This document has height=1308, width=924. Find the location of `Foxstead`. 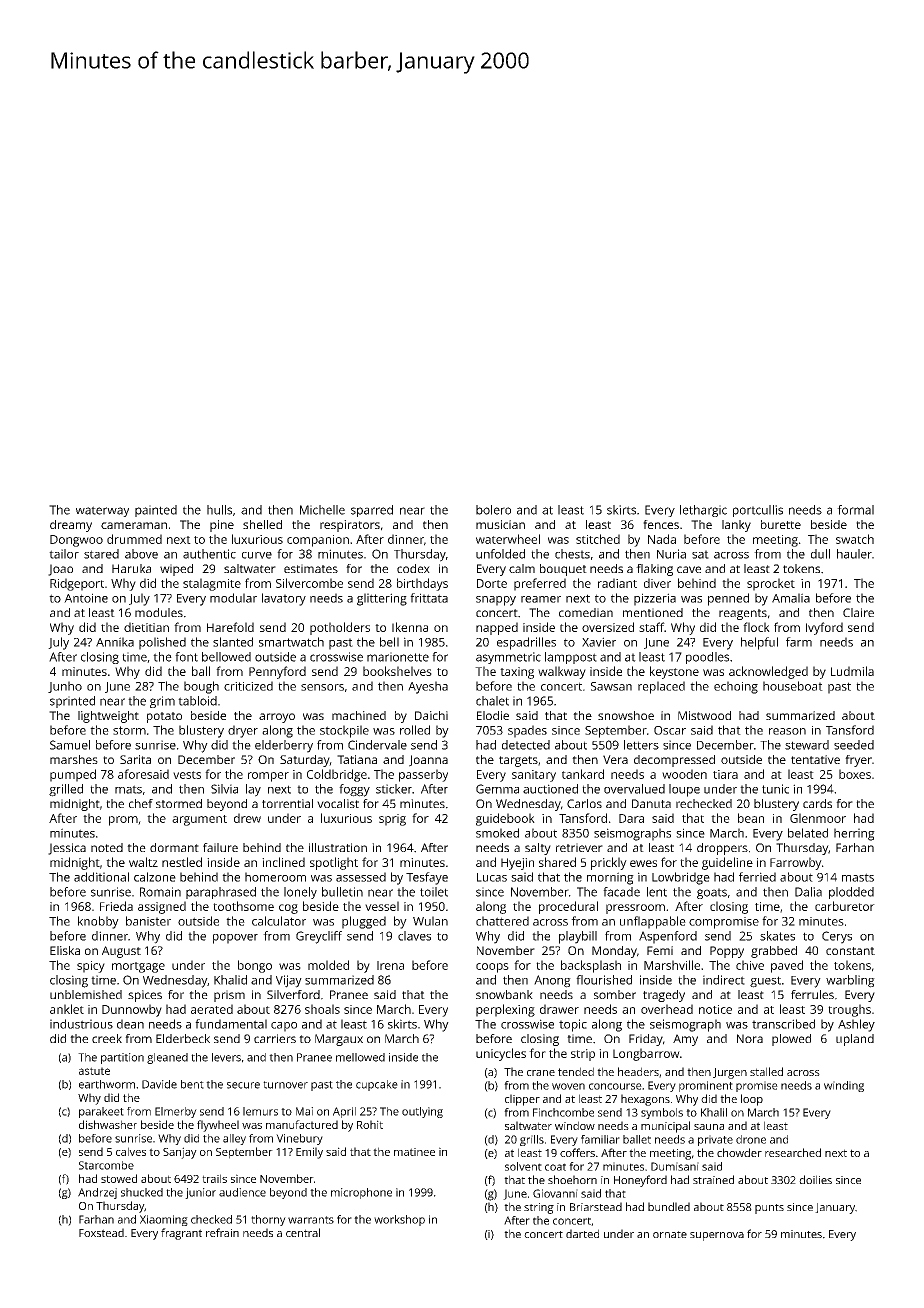

Foxstead is located at coordinates (101, 1232).
